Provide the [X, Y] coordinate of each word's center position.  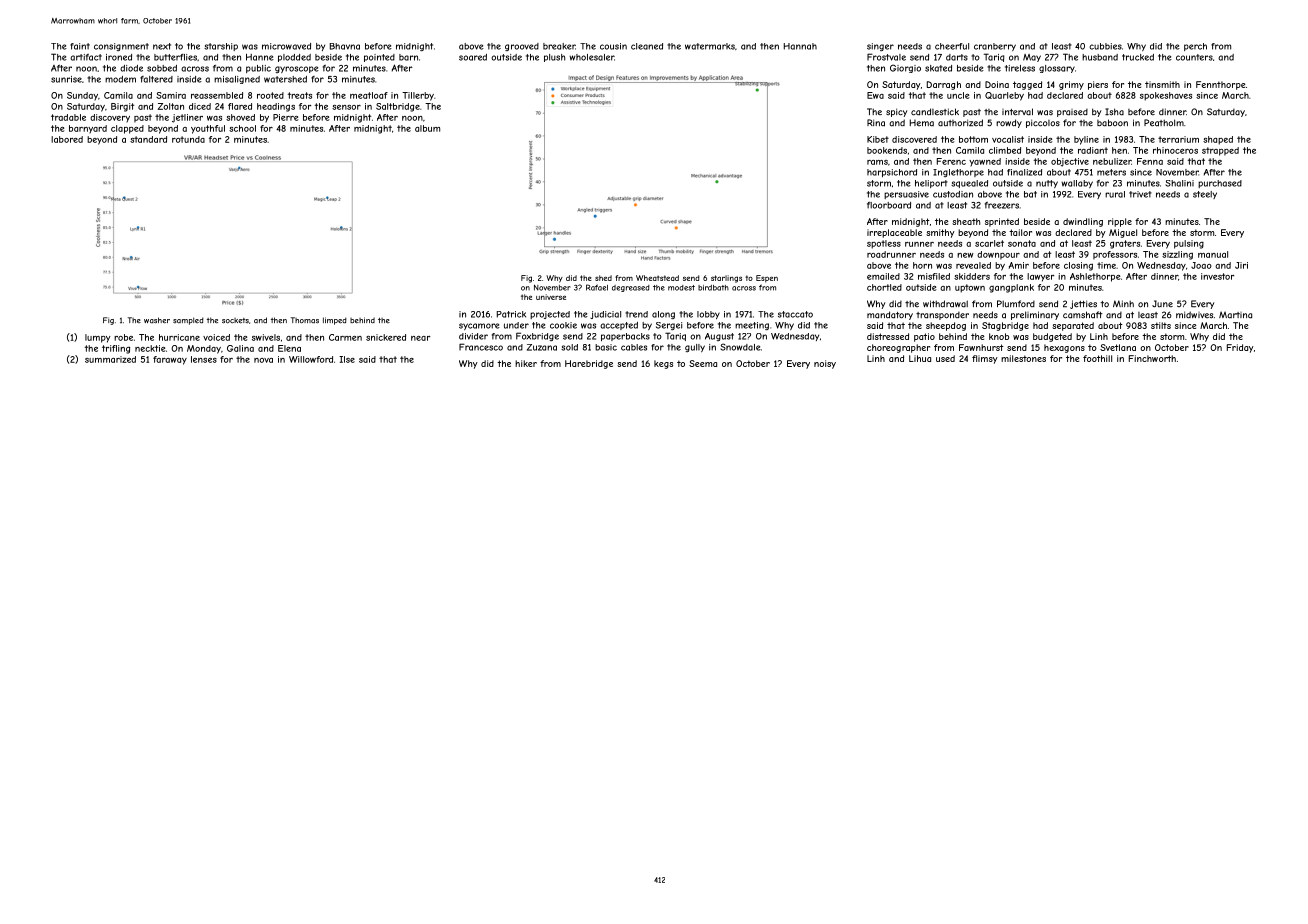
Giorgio [905, 68]
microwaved [286, 46]
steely [1205, 195]
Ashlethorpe [1095, 277]
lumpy [98, 338]
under [516, 325]
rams [877, 162]
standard [148, 139]
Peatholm [1164, 123]
